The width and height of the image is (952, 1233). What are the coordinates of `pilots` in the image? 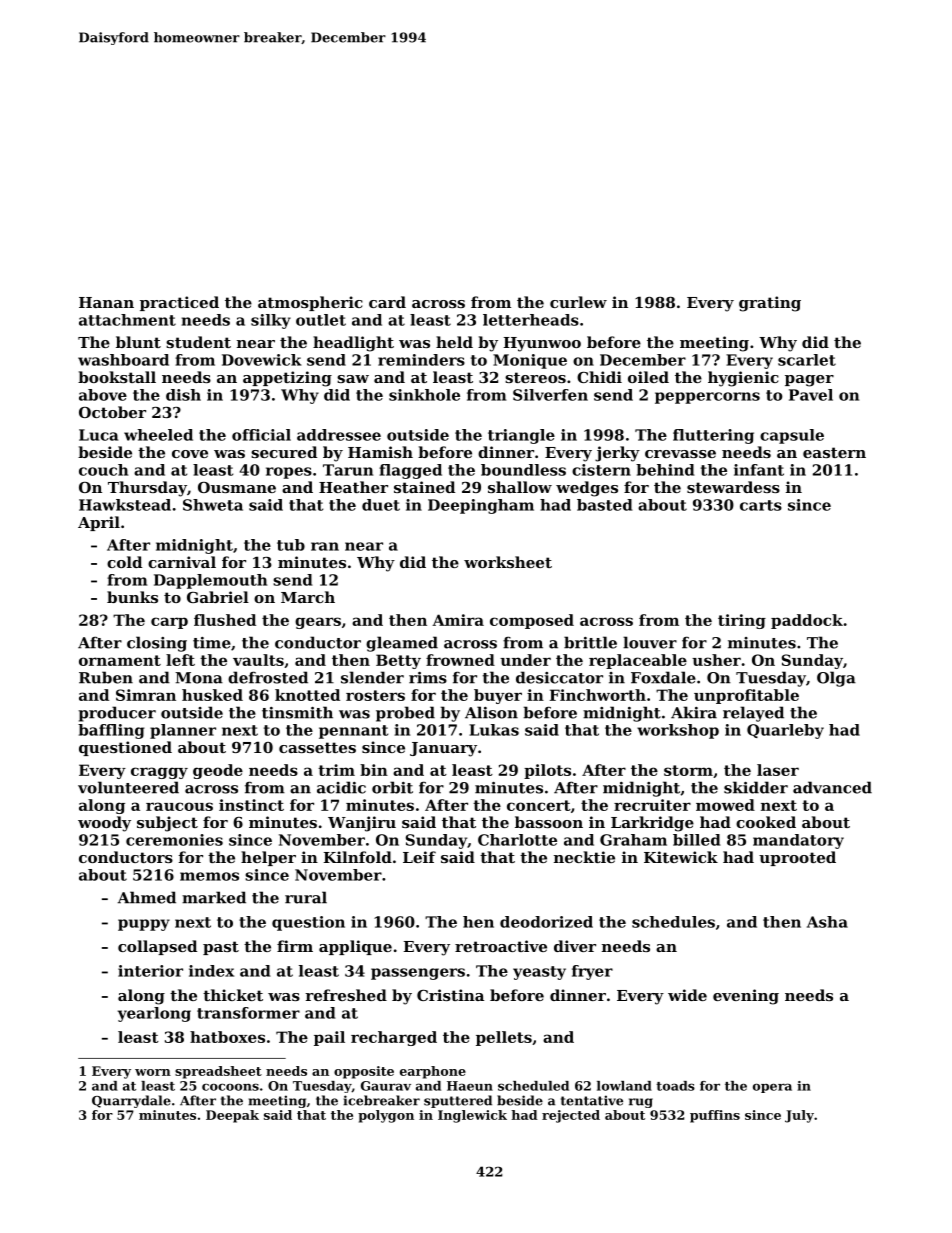 It's located at (547, 771).
